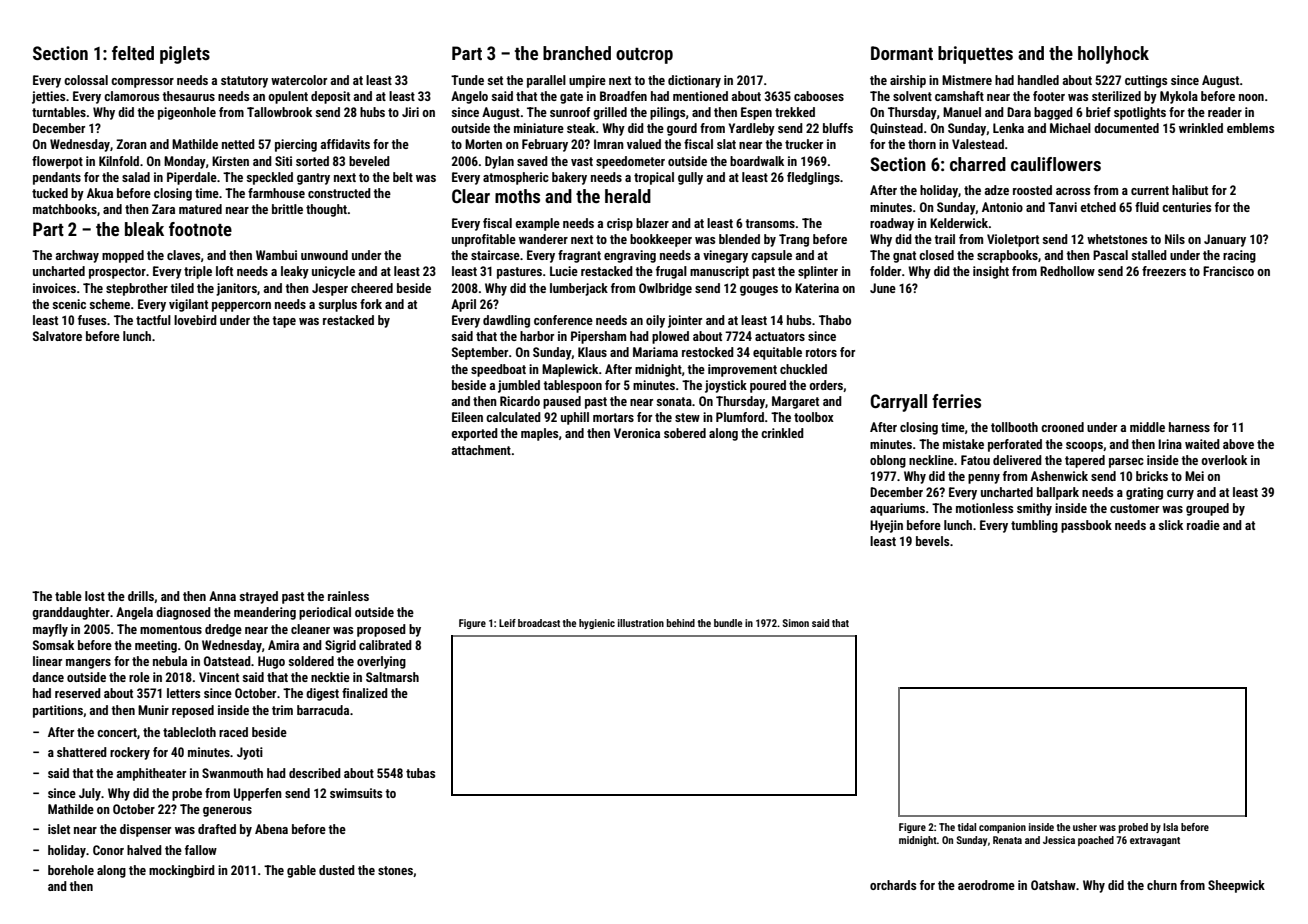 This page has height=924, width=1308. Describe the element at coordinates (694, 81) in the page. I see `dictionary` at that location.
